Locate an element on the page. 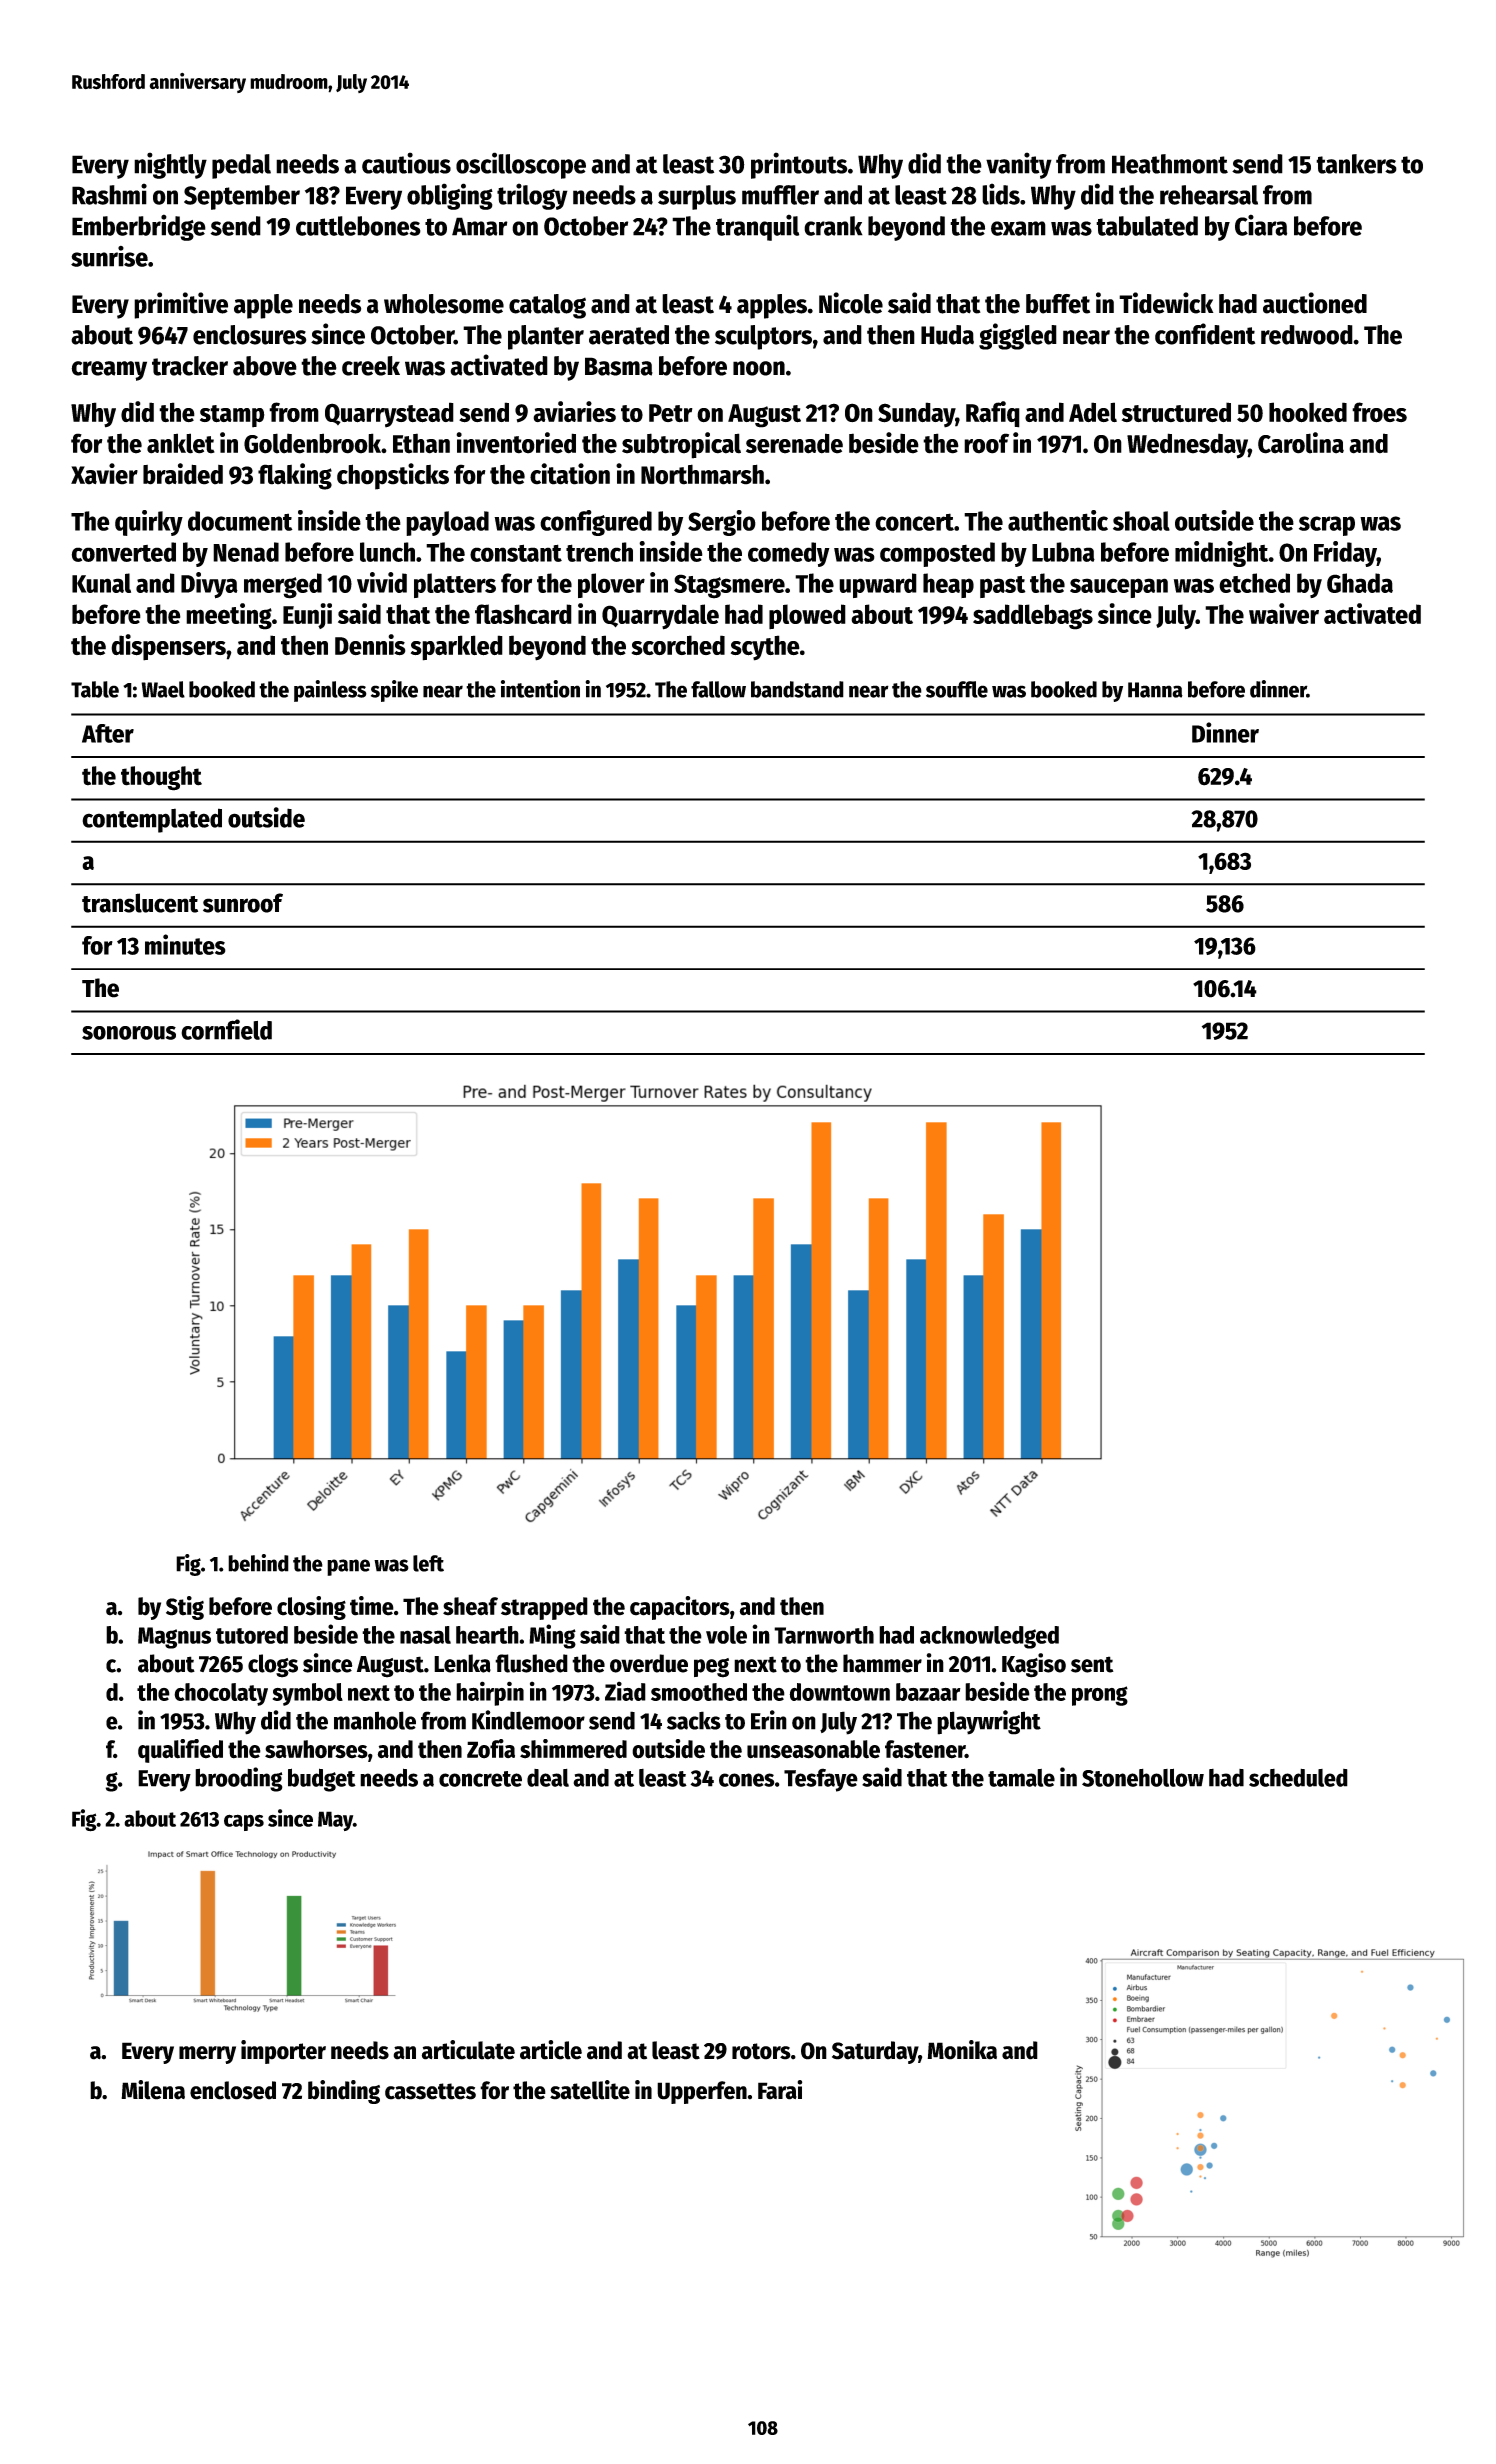 Image resolution: width=1496 pixels, height=2464 pixels. surplus is located at coordinates (697, 197).
